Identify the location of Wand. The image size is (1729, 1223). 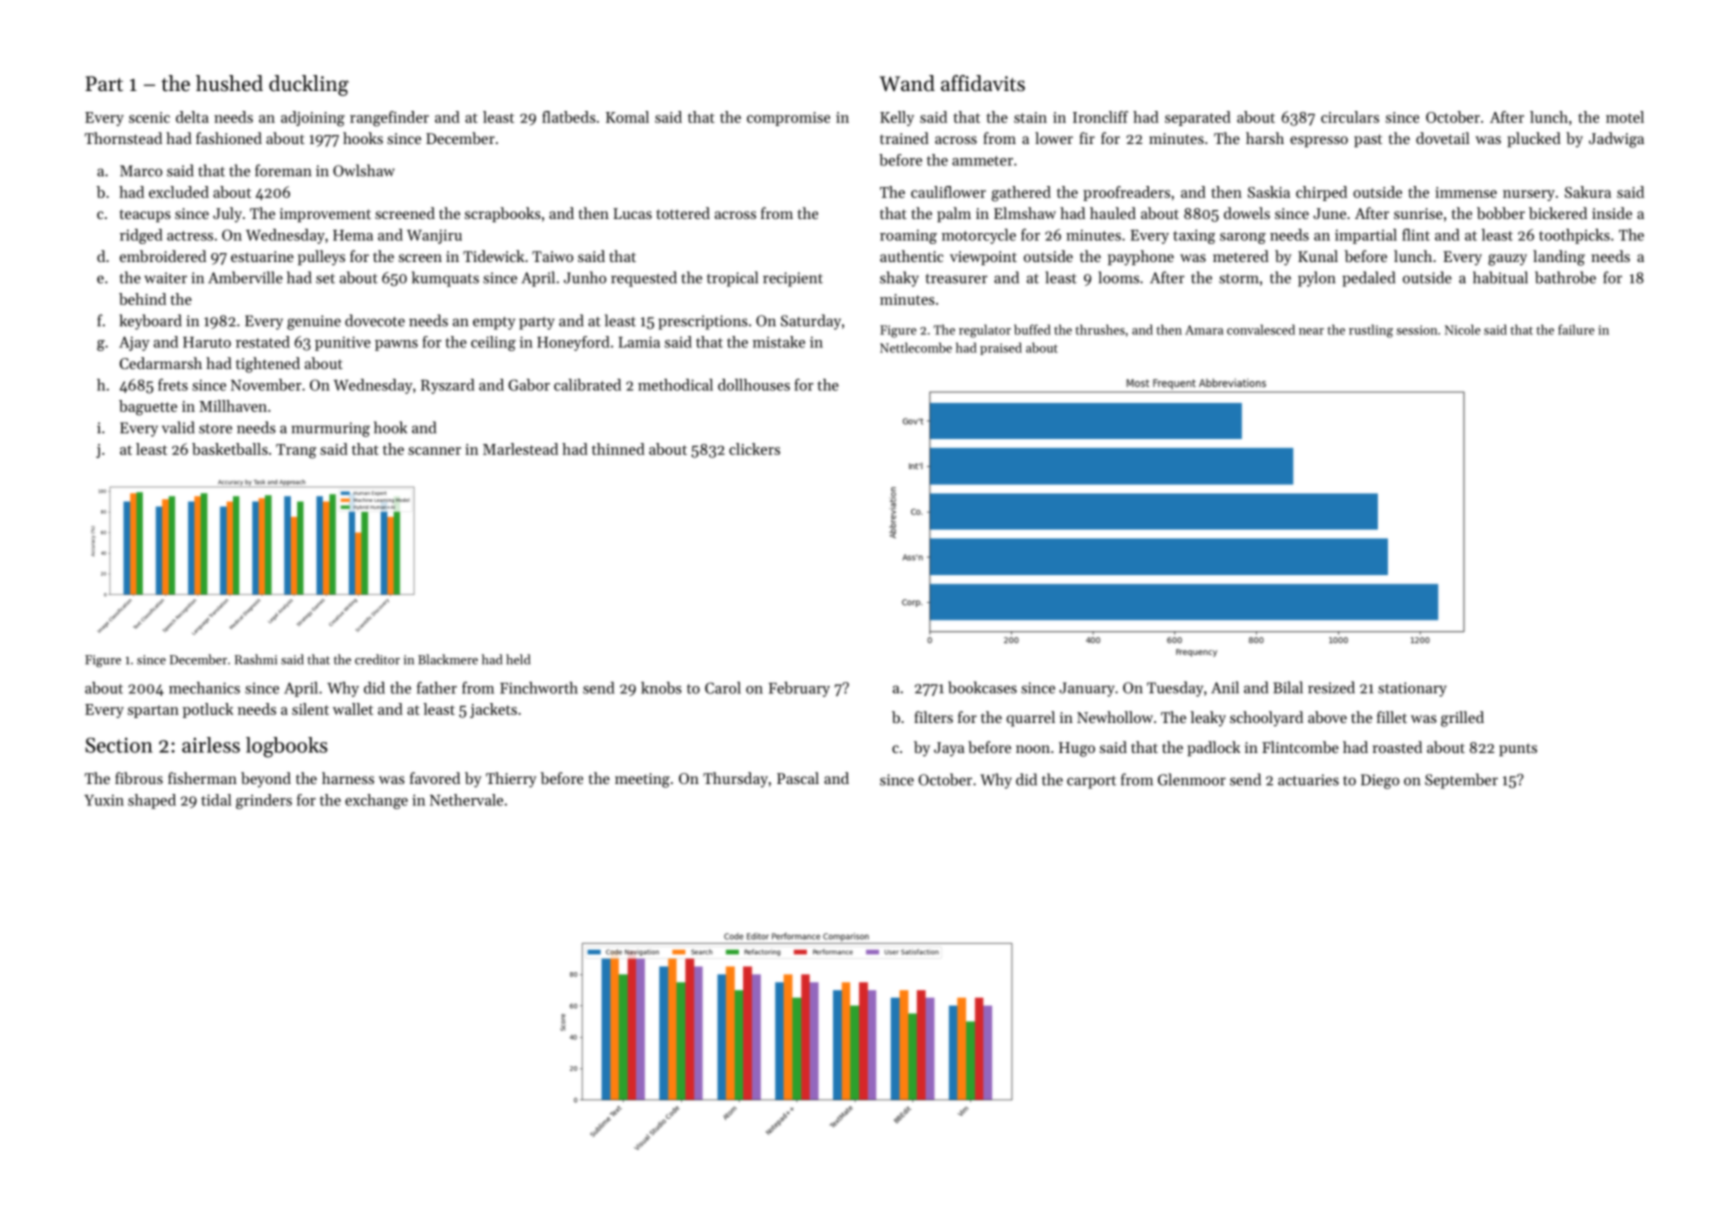
(907, 83).
